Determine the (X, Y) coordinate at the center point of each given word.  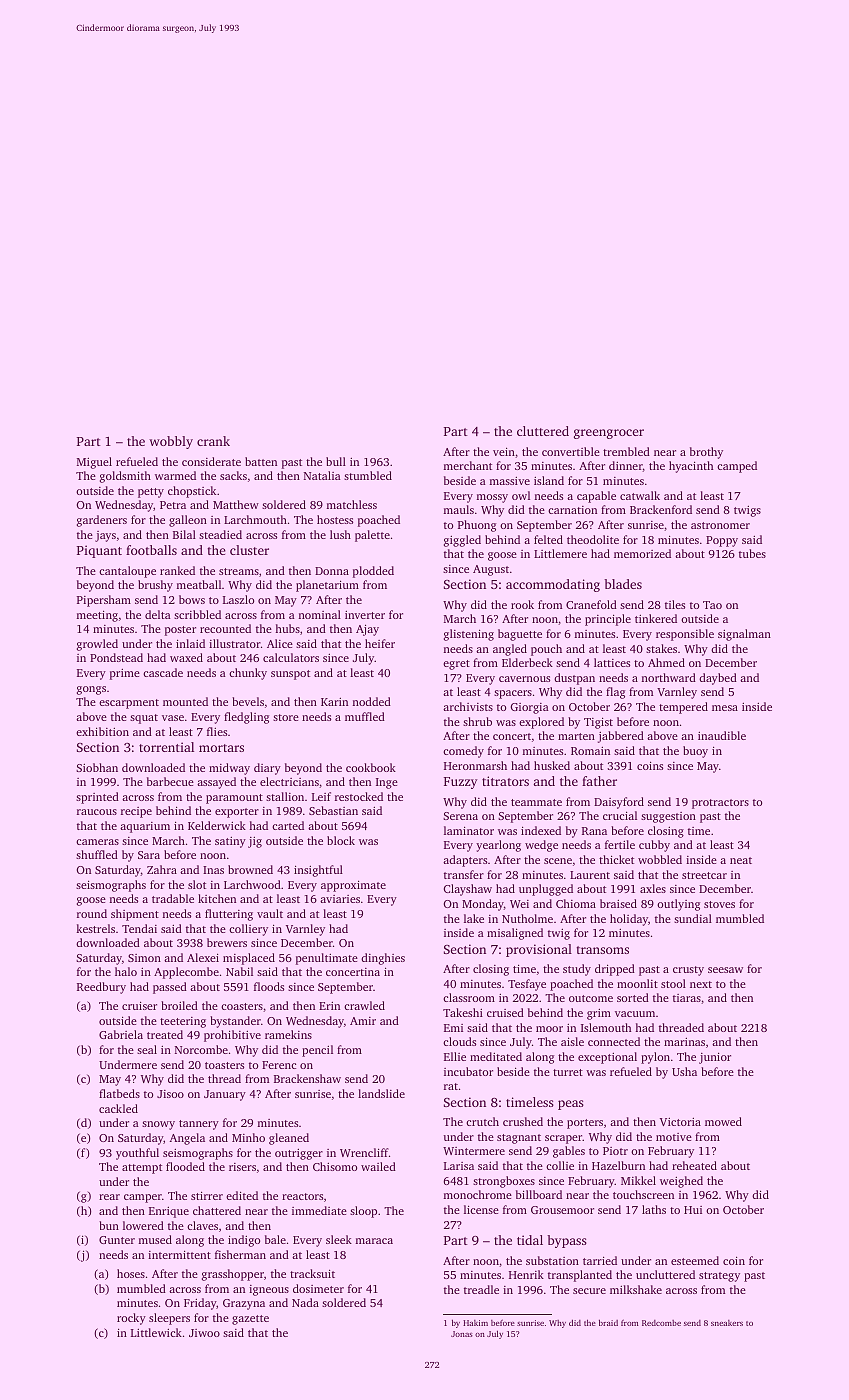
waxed (186, 657)
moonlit (637, 983)
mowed (723, 1121)
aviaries (340, 899)
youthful (137, 1154)
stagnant (519, 1139)
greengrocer (609, 434)
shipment (135, 915)
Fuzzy (460, 783)
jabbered (621, 737)
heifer (380, 643)
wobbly (171, 442)
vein (504, 451)
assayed (216, 783)
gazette (250, 1320)
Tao (712, 605)
